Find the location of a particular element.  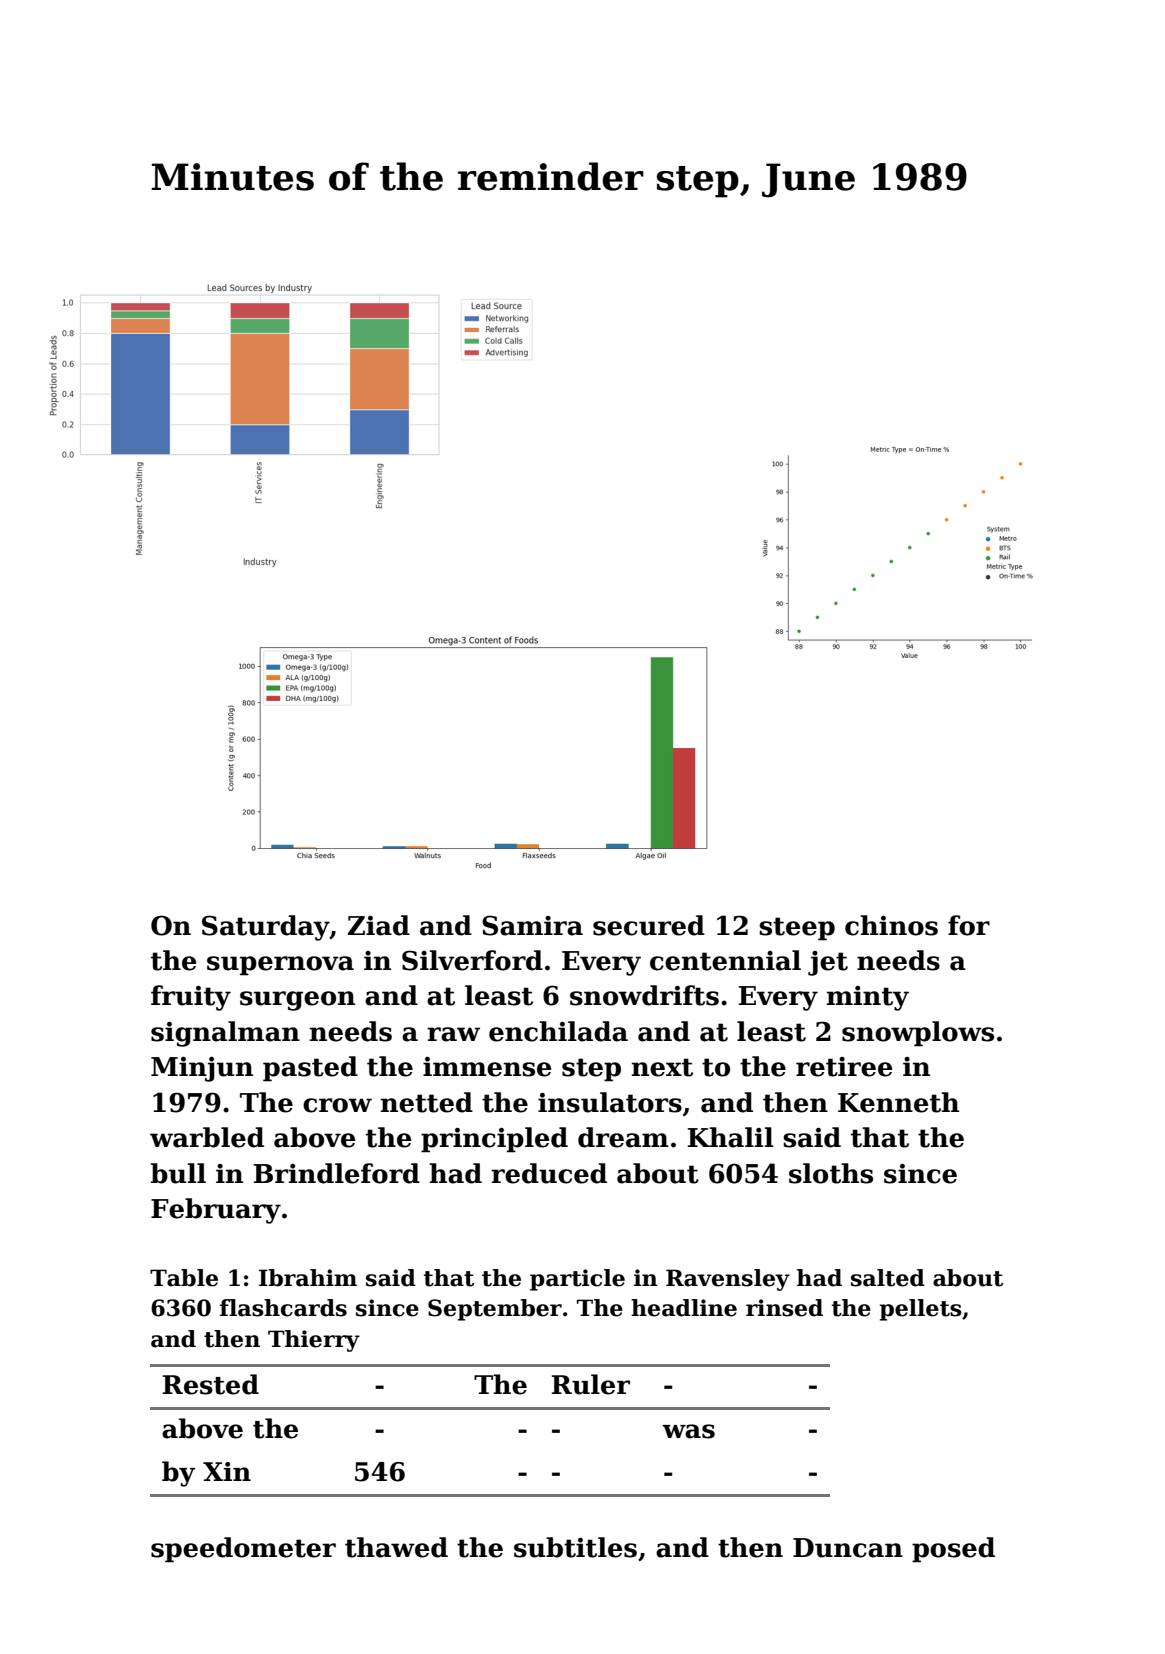

rinsed is located at coordinates (784, 1308).
